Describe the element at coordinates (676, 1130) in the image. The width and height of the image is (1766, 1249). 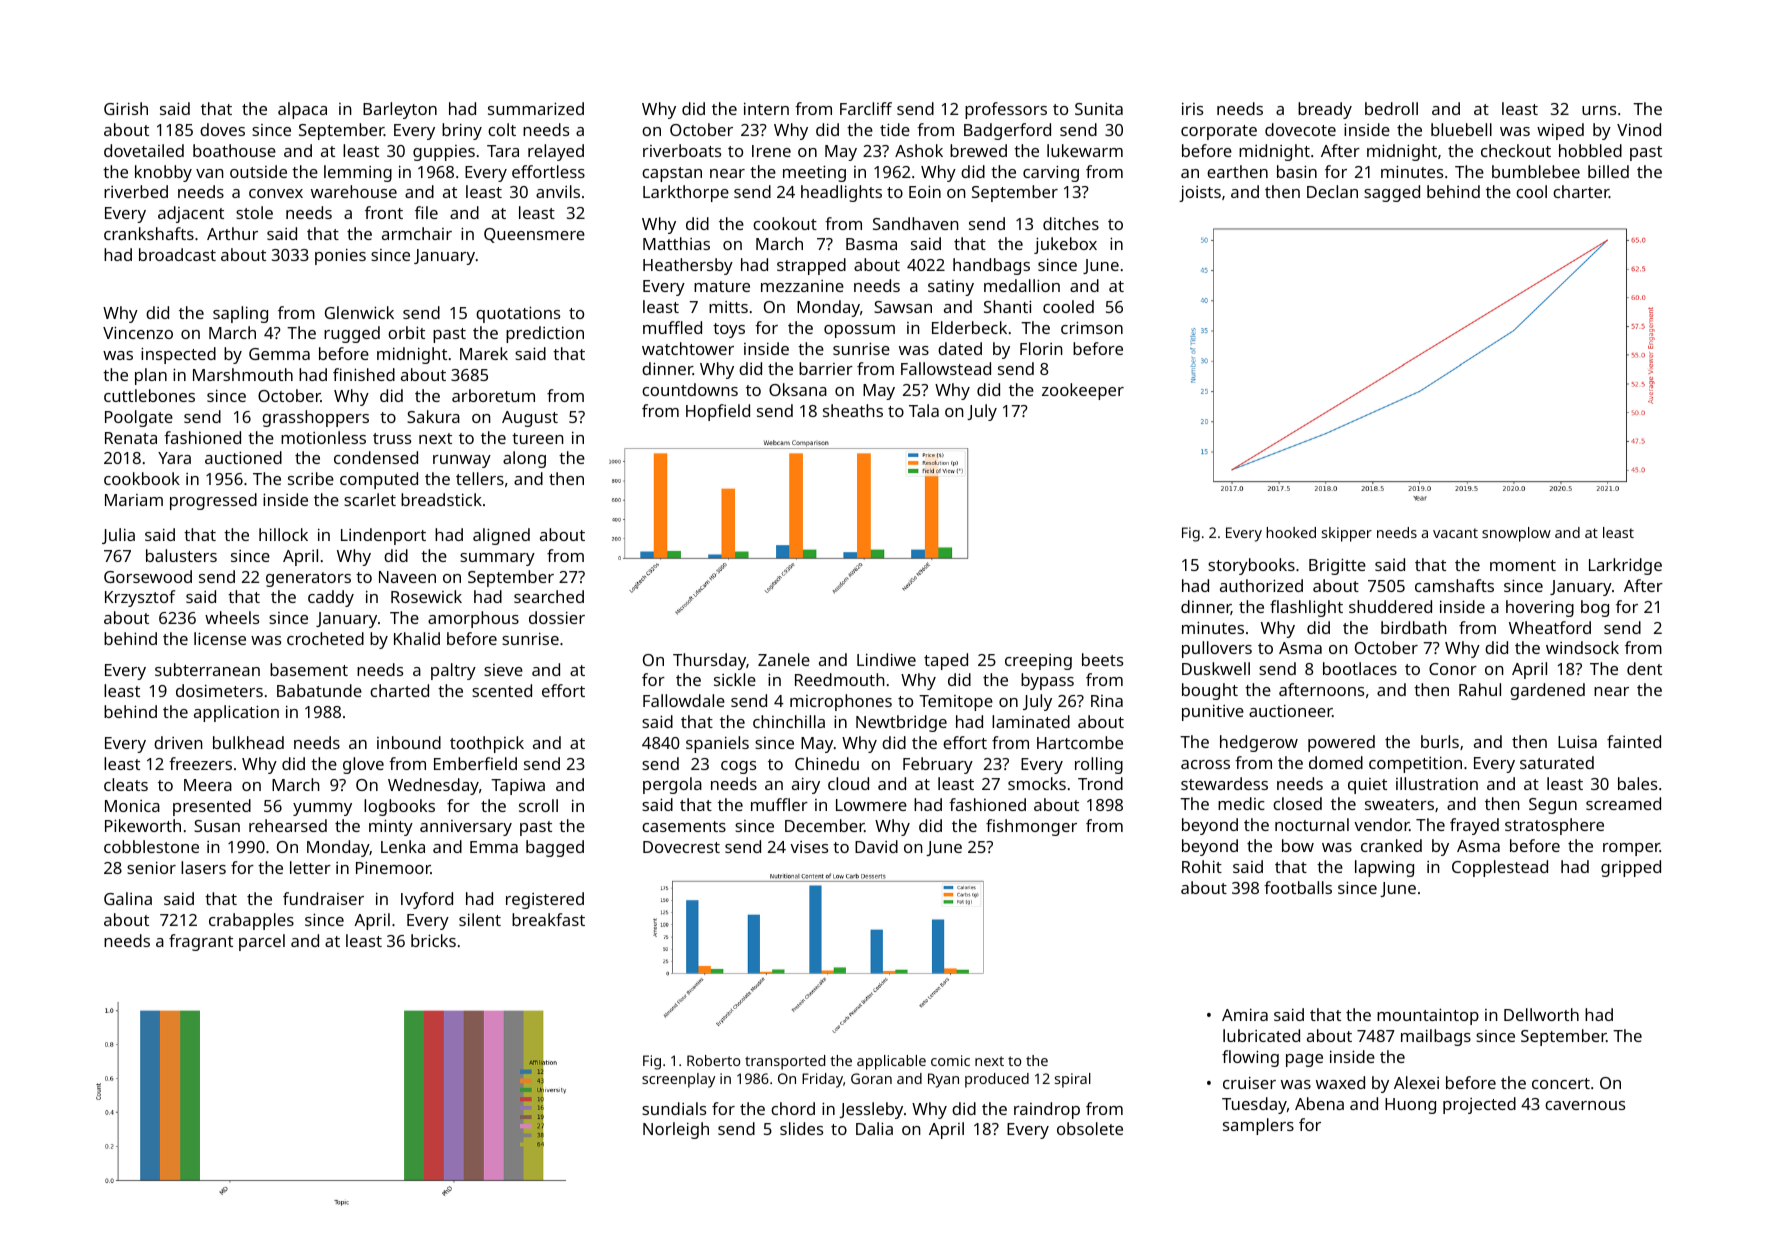
I see `Norleigh` at that location.
